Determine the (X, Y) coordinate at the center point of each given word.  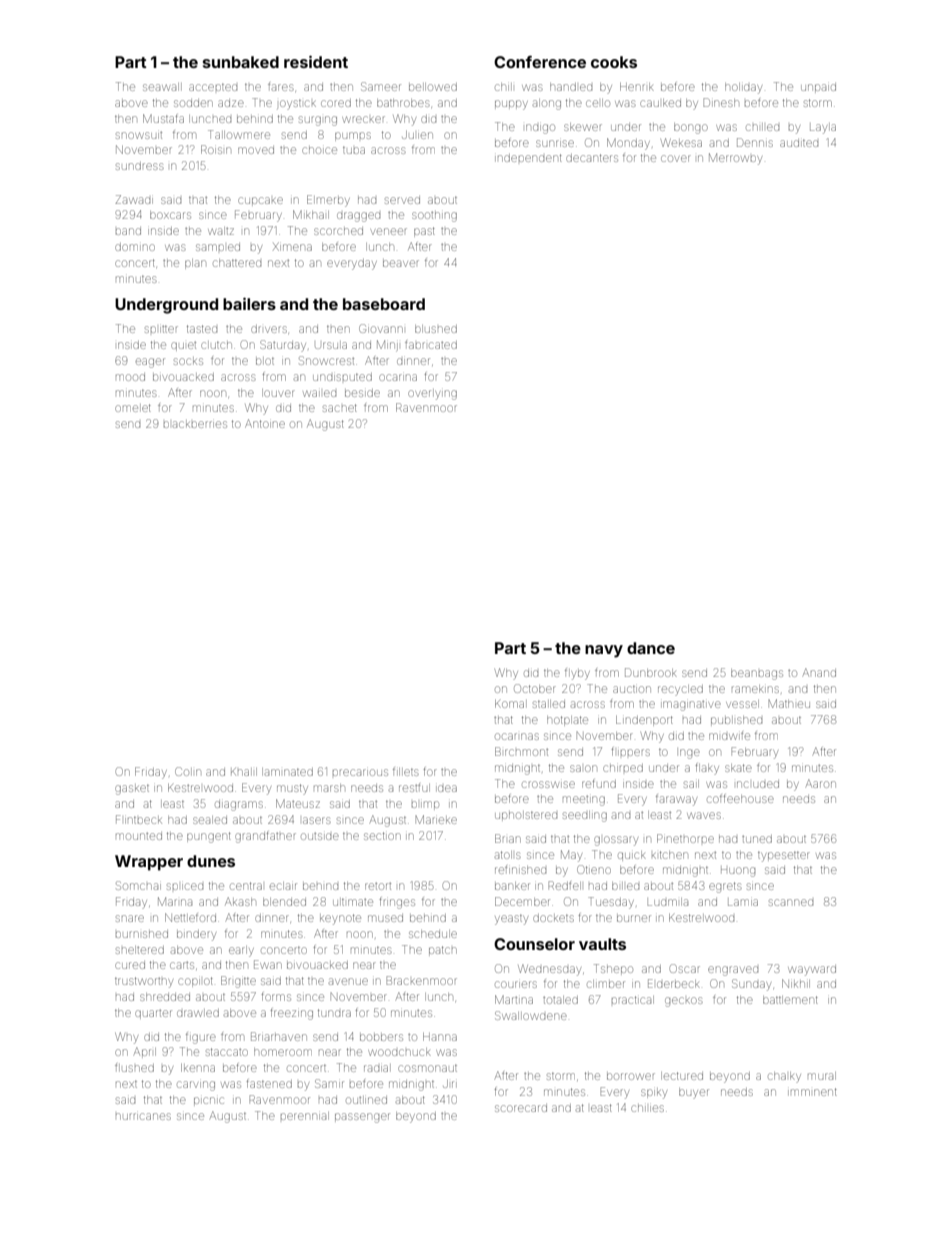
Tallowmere (239, 134)
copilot (195, 982)
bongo (691, 128)
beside (362, 393)
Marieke (436, 819)
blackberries (195, 424)
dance (651, 648)
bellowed (433, 87)
